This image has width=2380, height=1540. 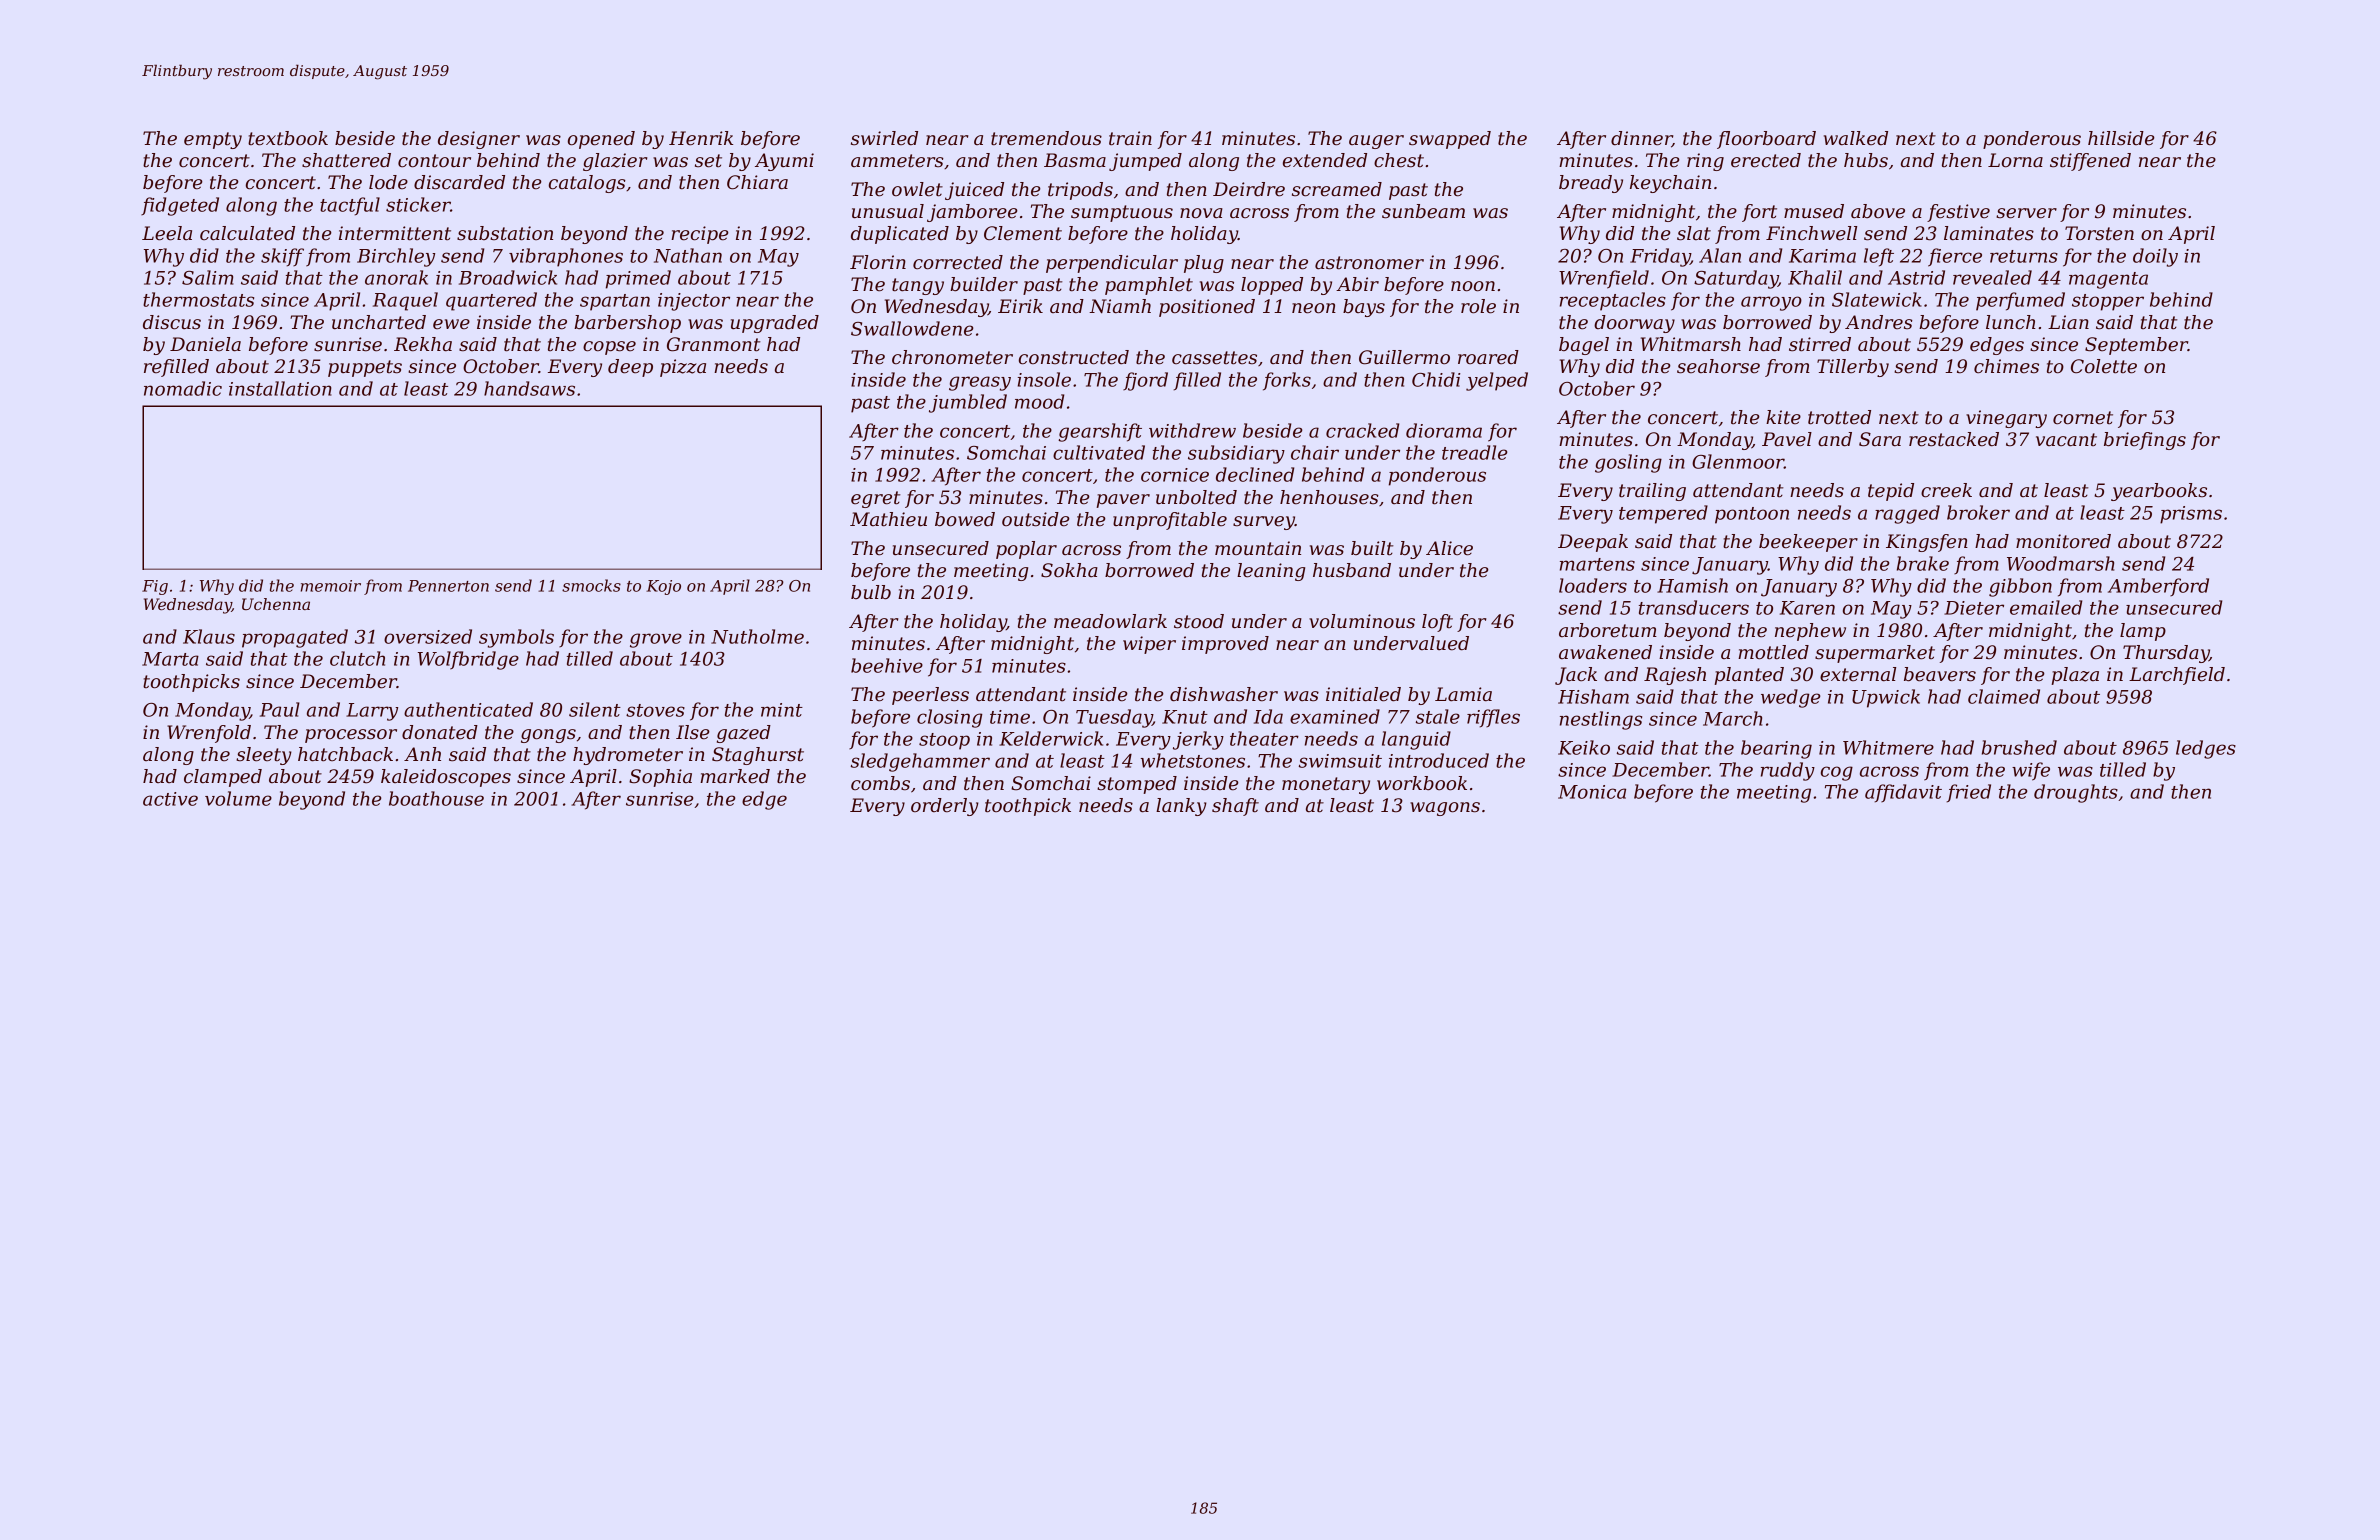 What do you see at coordinates (655, 710) in the image?
I see `stoves` at bounding box center [655, 710].
